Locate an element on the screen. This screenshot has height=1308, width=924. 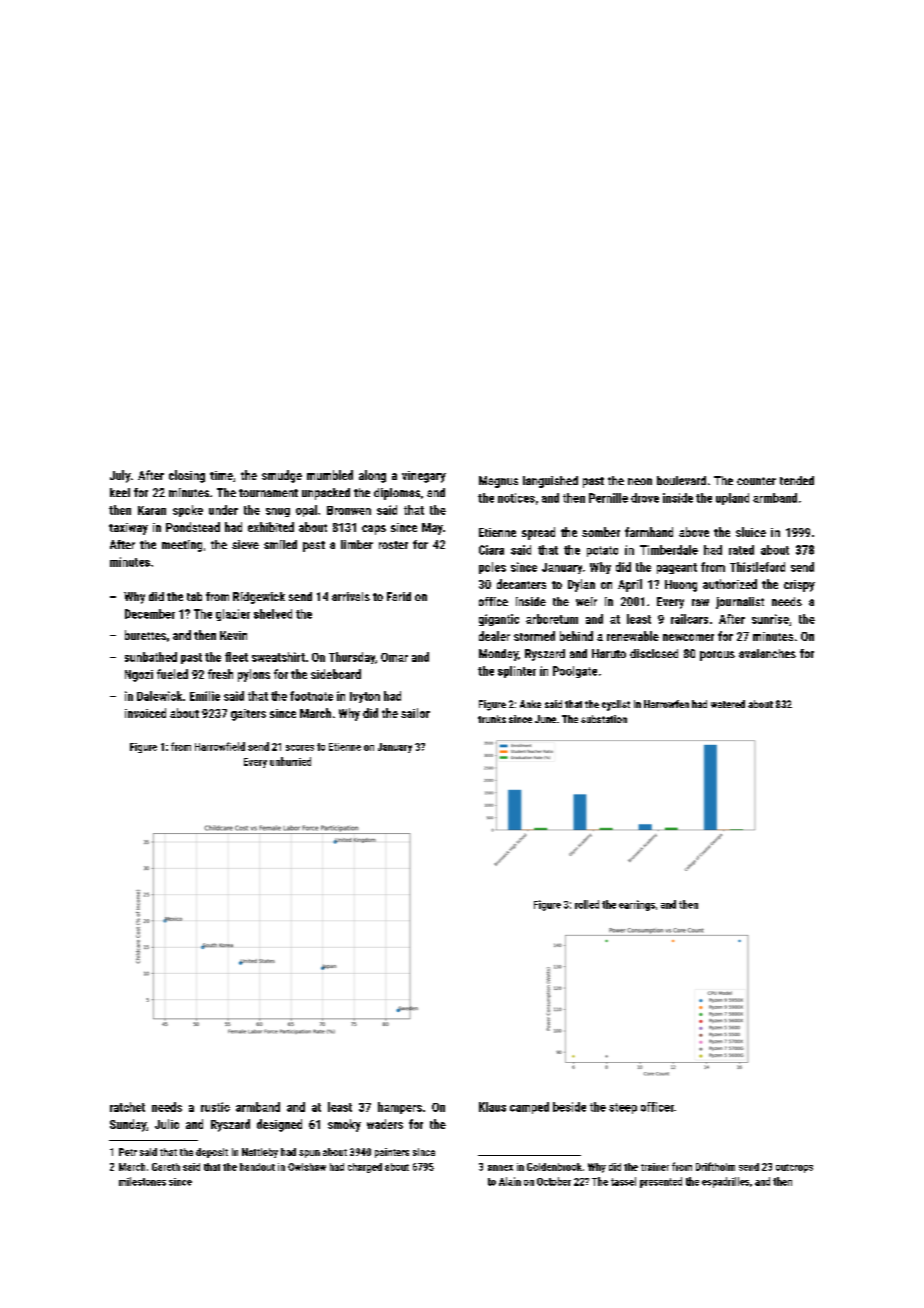
tended is located at coordinates (797, 480).
